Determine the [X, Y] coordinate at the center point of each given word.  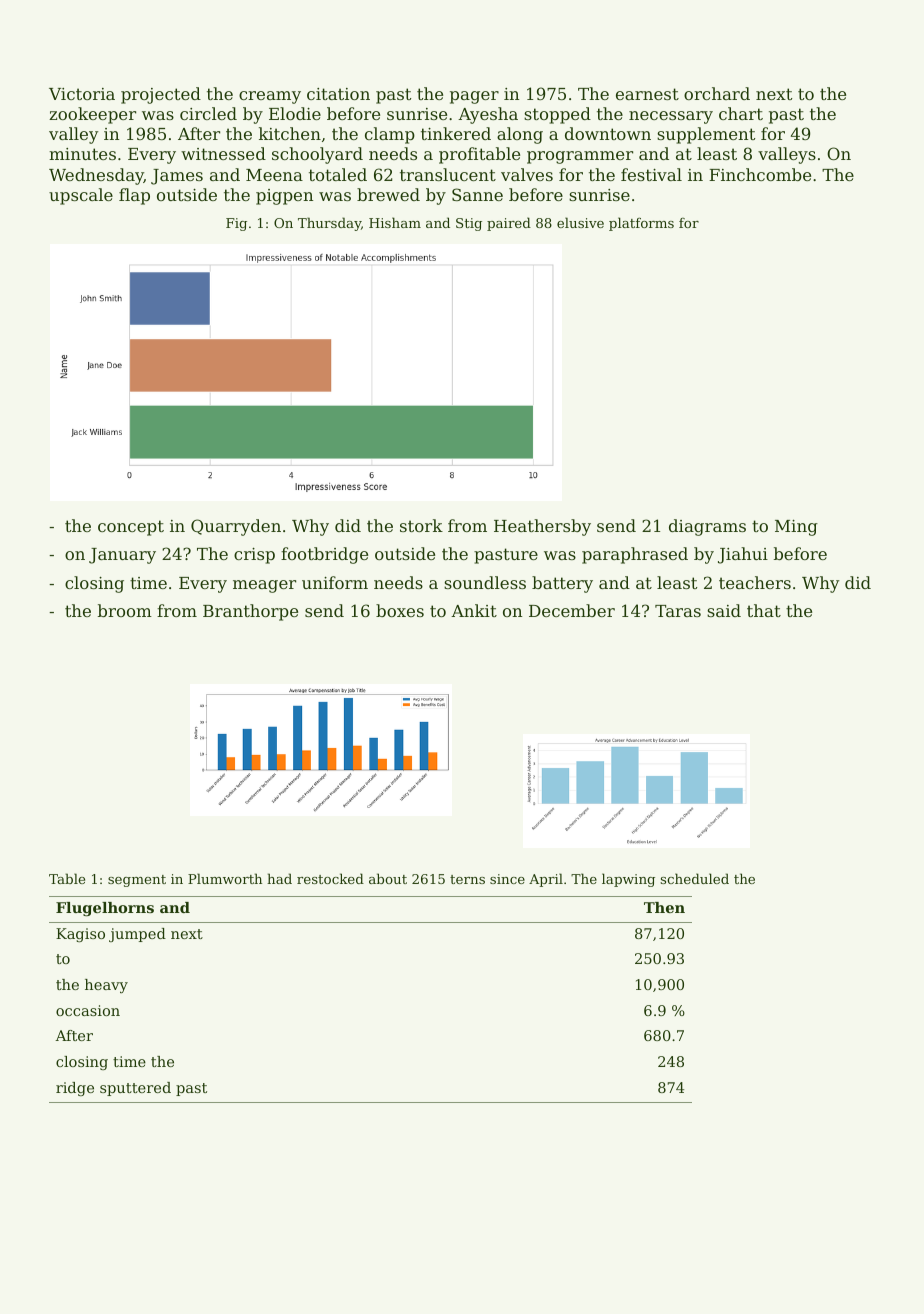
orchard [717, 93]
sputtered [135, 1089]
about [388, 878]
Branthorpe [250, 612]
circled [208, 113]
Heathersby [542, 527]
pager [474, 97]
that [764, 610]
